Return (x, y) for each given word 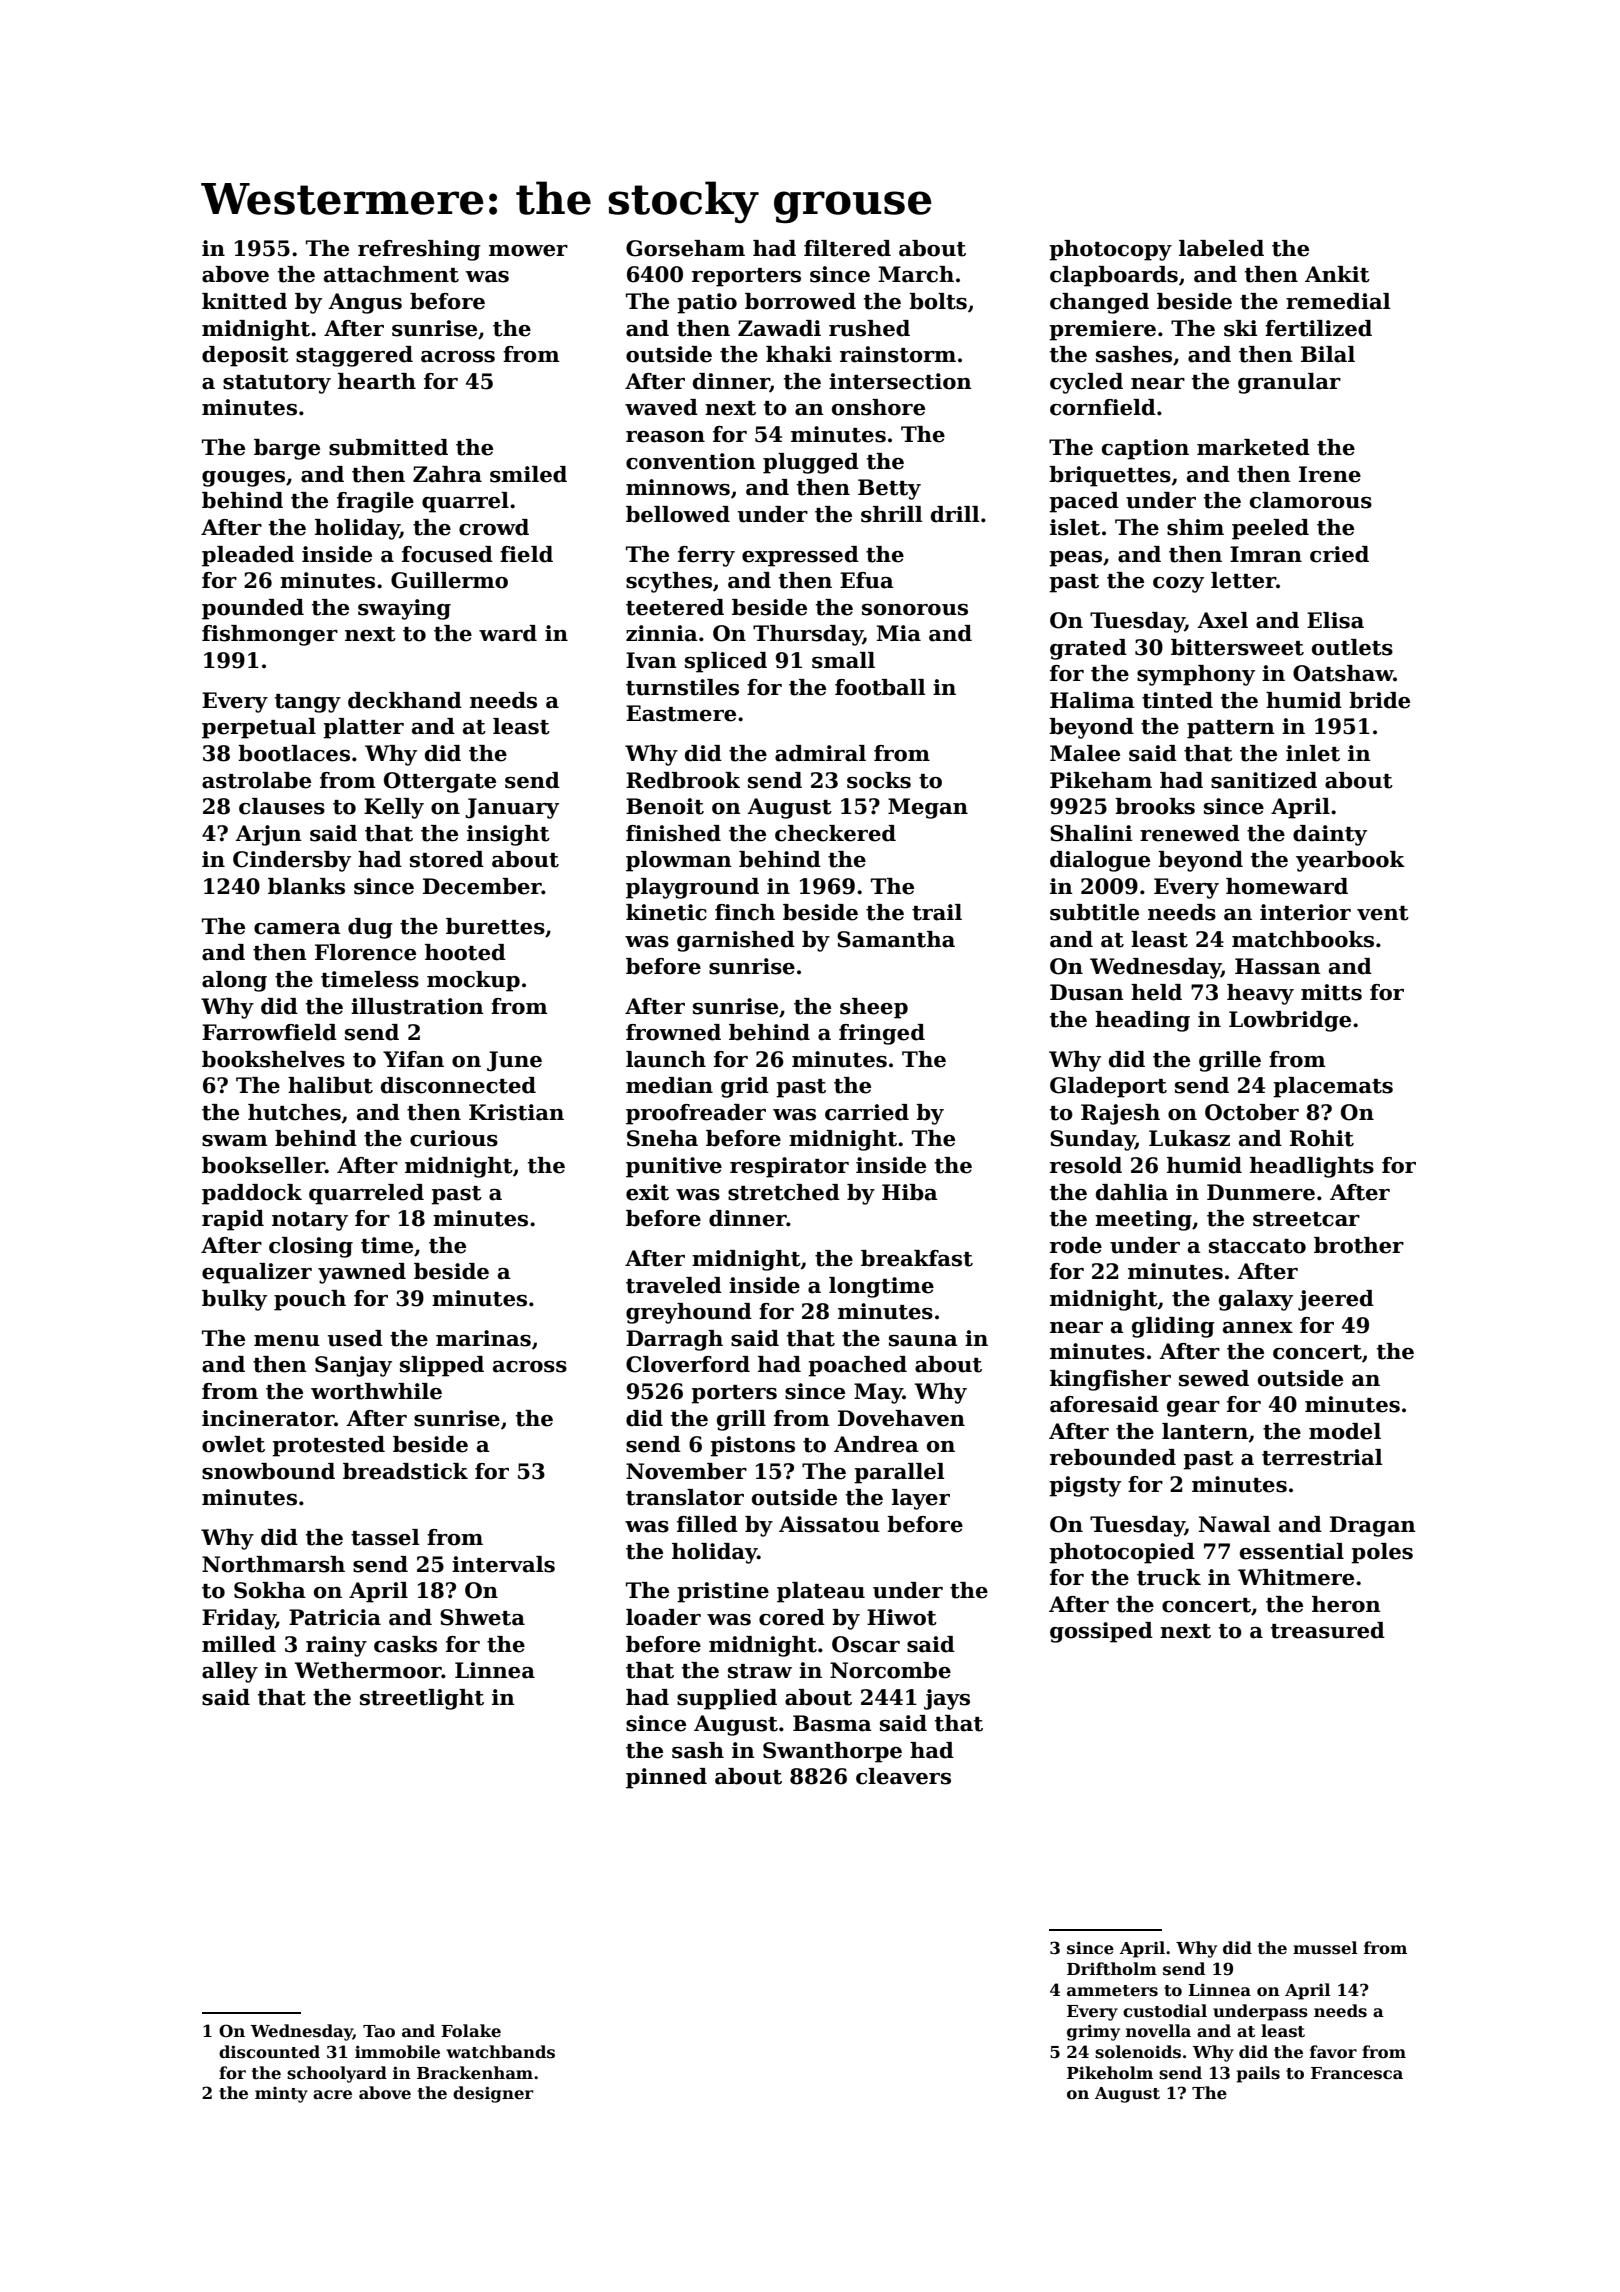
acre (332, 2095)
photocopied (1122, 1553)
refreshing (419, 250)
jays (947, 1699)
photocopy (1110, 250)
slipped (442, 1366)
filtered (847, 248)
